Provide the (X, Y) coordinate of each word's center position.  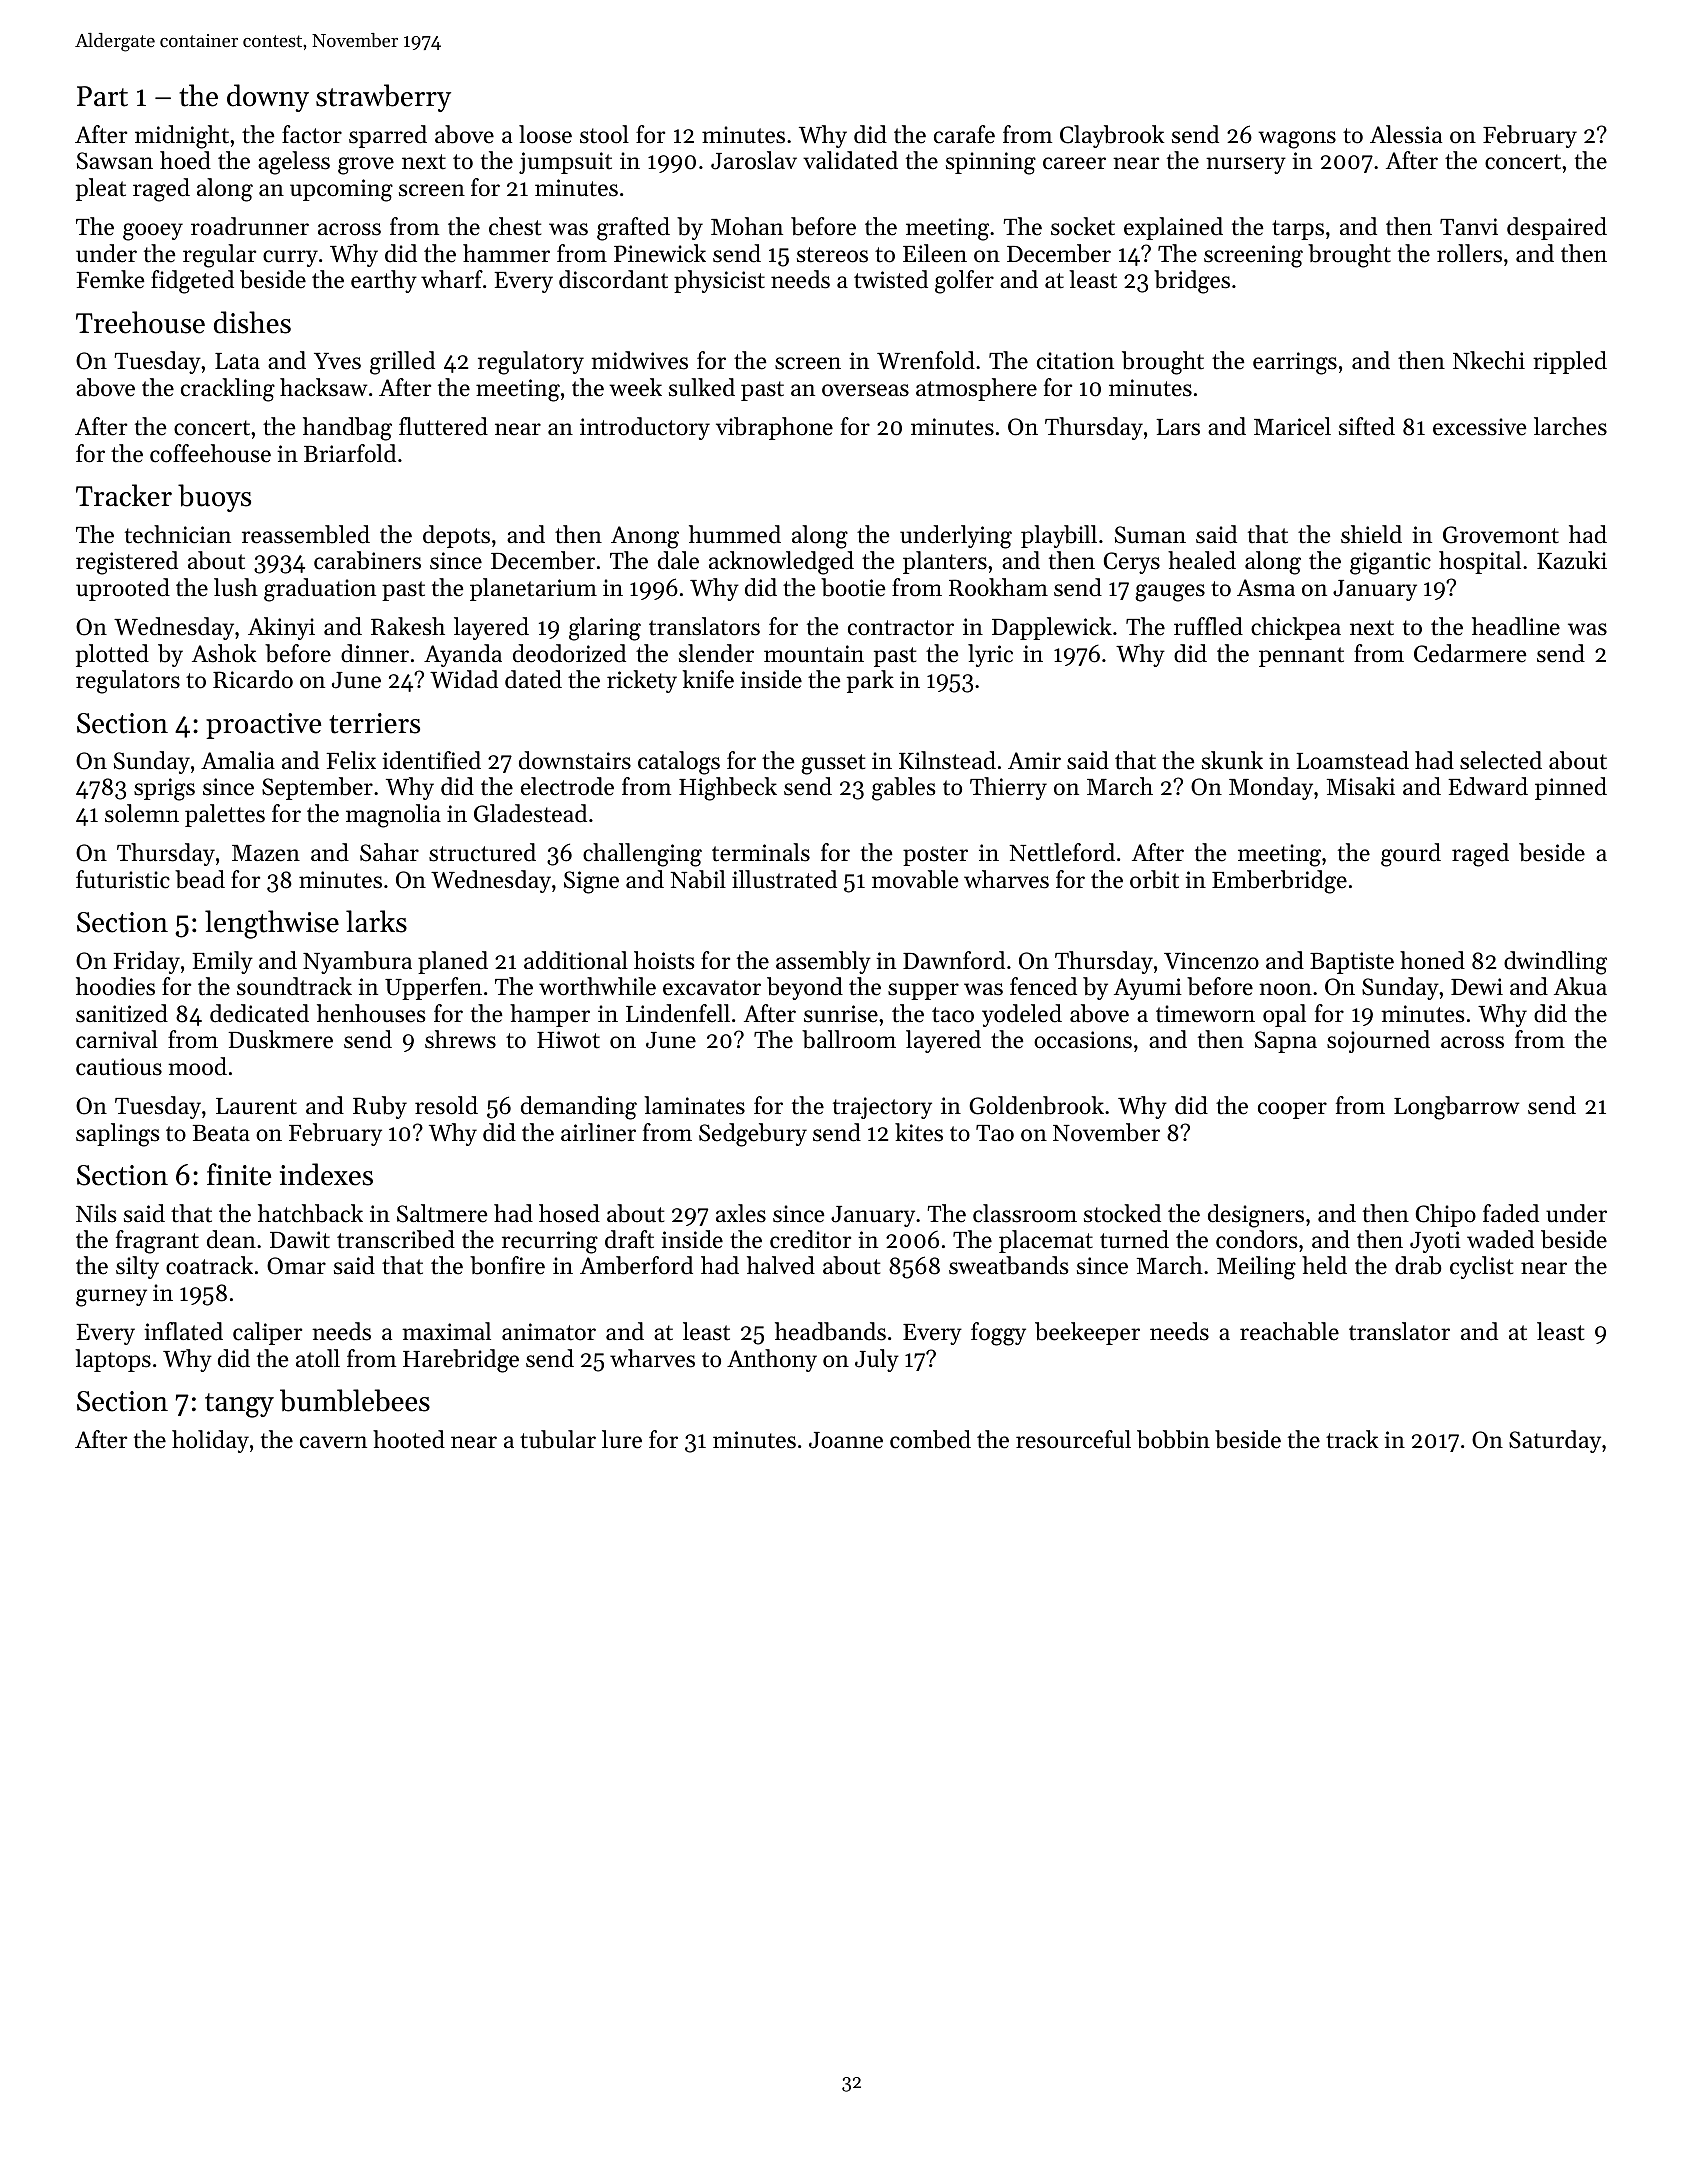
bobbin (1173, 1439)
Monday (1271, 788)
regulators (128, 682)
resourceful (1073, 1439)
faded (1511, 1213)
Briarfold (350, 453)
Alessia (1406, 134)
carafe (964, 134)
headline (1516, 626)
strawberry (383, 98)
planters (945, 562)
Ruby (380, 1107)
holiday (210, 1441)
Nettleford (1062, 852)
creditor (810, 1239)
